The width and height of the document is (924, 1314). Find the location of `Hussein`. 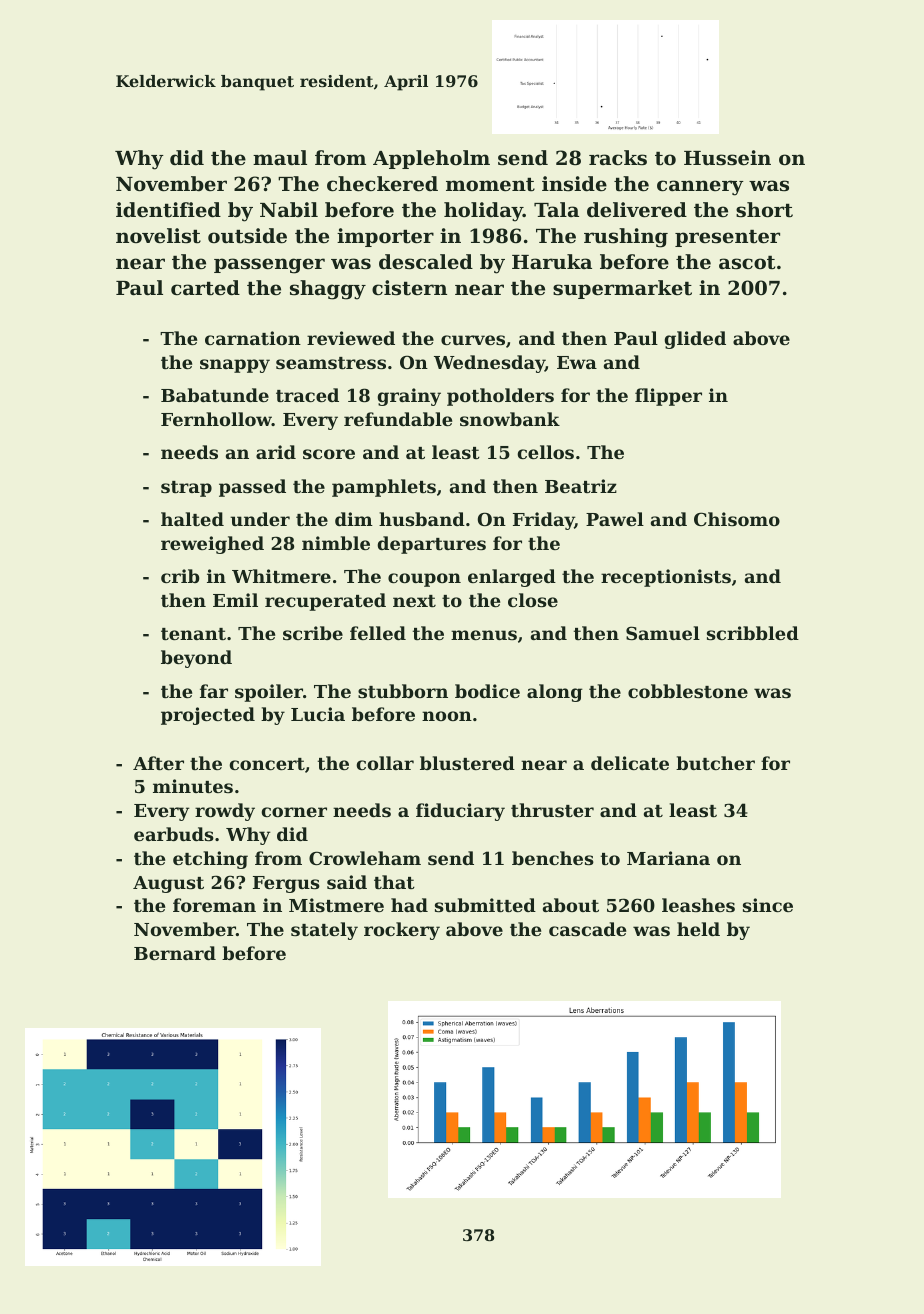

Hussein is located at coordinates (727, 157).
